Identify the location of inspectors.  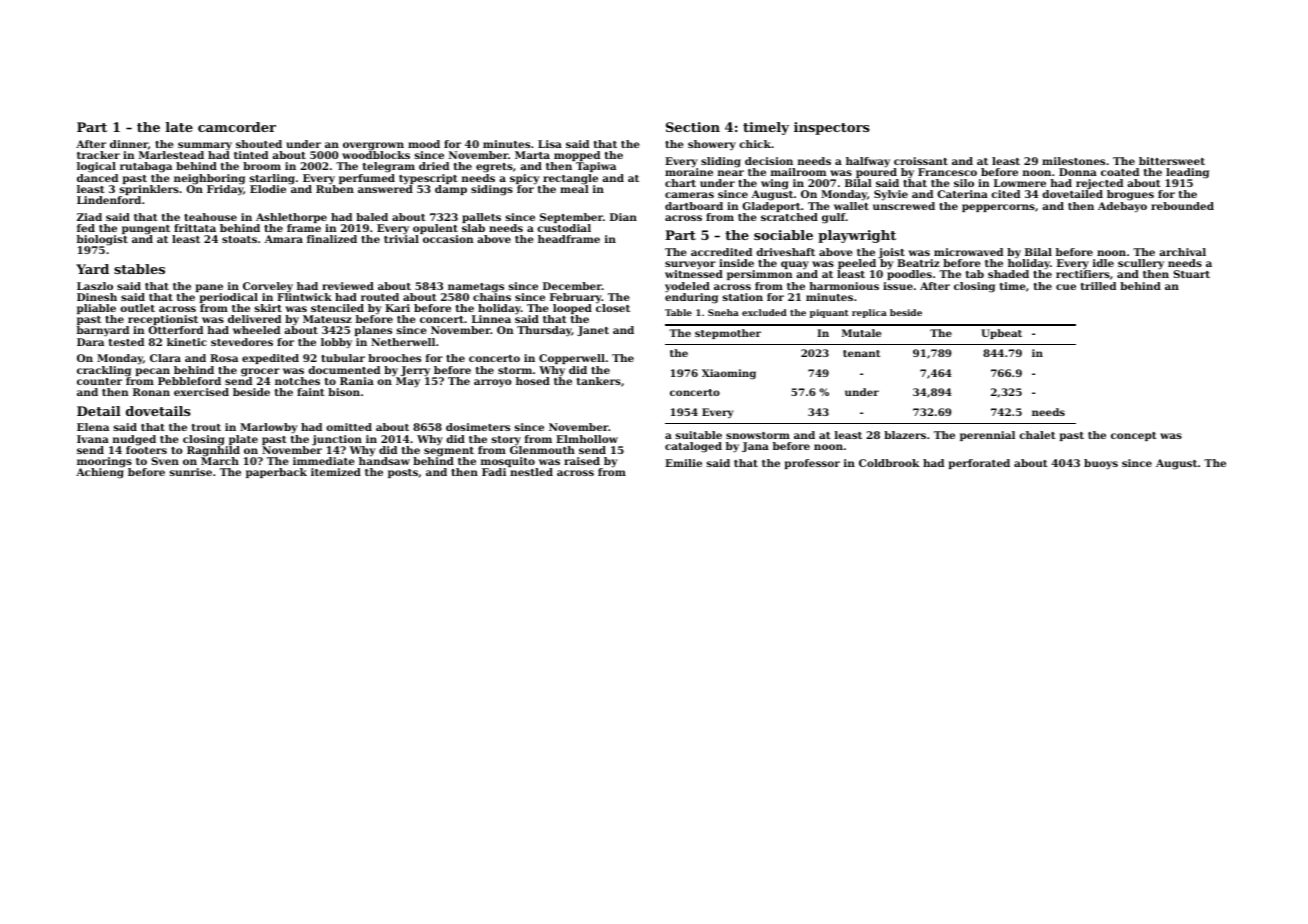
(832, 128).
